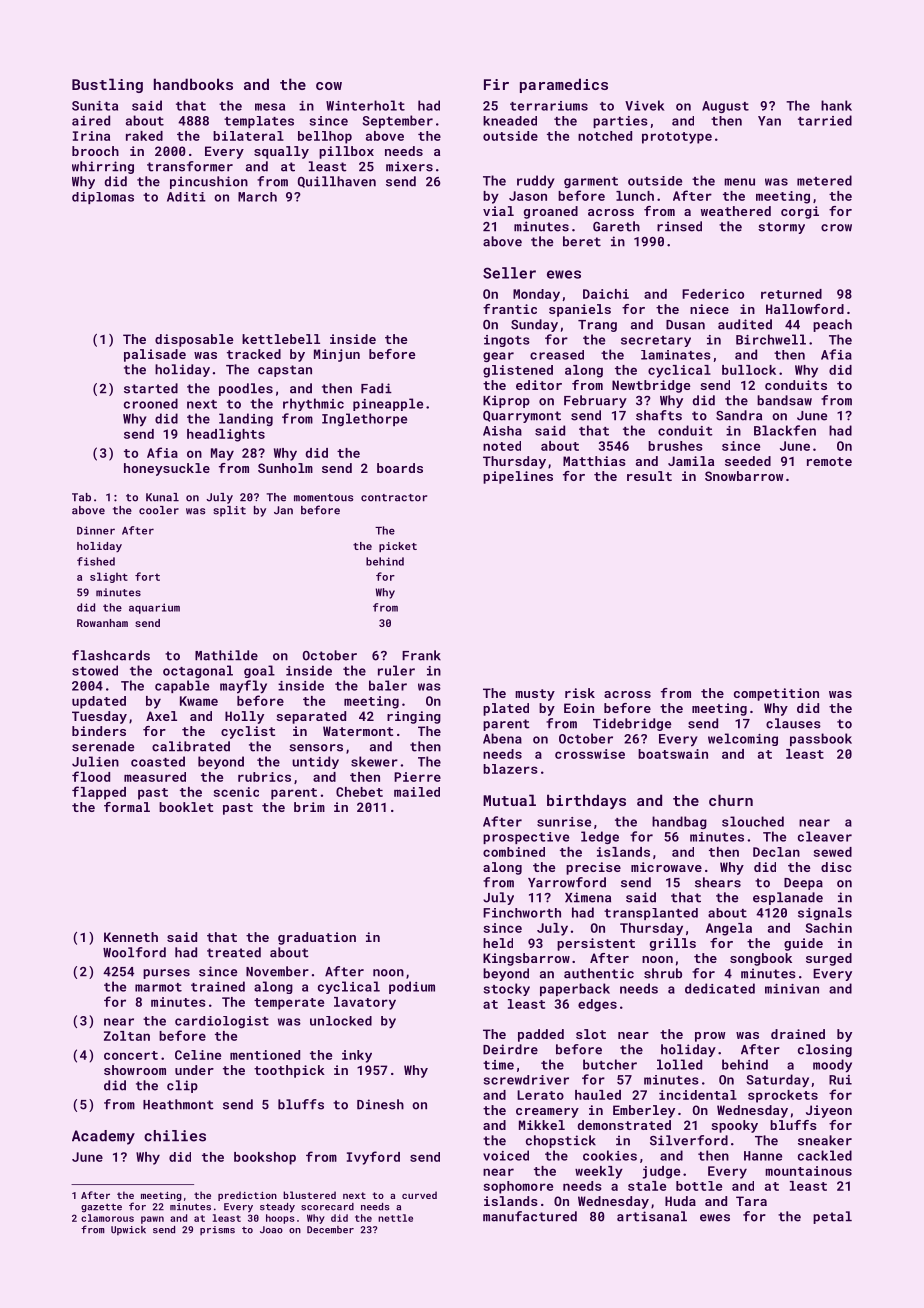 Image resolution: width=924 pixels, height=1308 pixels. I want to click on hauled, so click(598, 1095).
